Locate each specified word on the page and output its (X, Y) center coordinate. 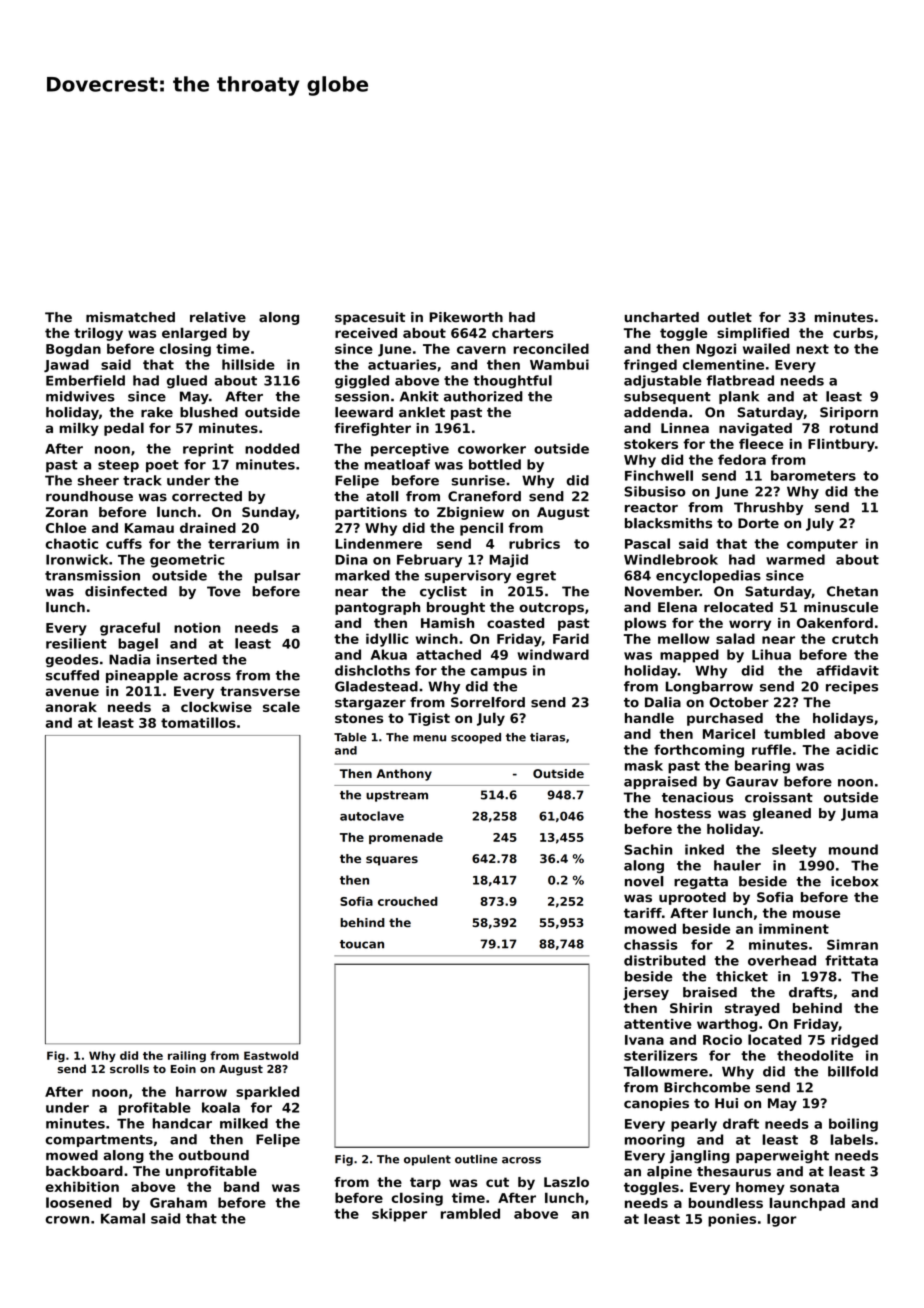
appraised (660, 782)
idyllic (387, 640)
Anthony (404, 775)
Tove (224, 591)
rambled (470, 1213)
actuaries (402, 364)
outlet (730, 317)
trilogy (98, 334)
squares (392, 861)
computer (822, 545)
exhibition (82, 1186)
